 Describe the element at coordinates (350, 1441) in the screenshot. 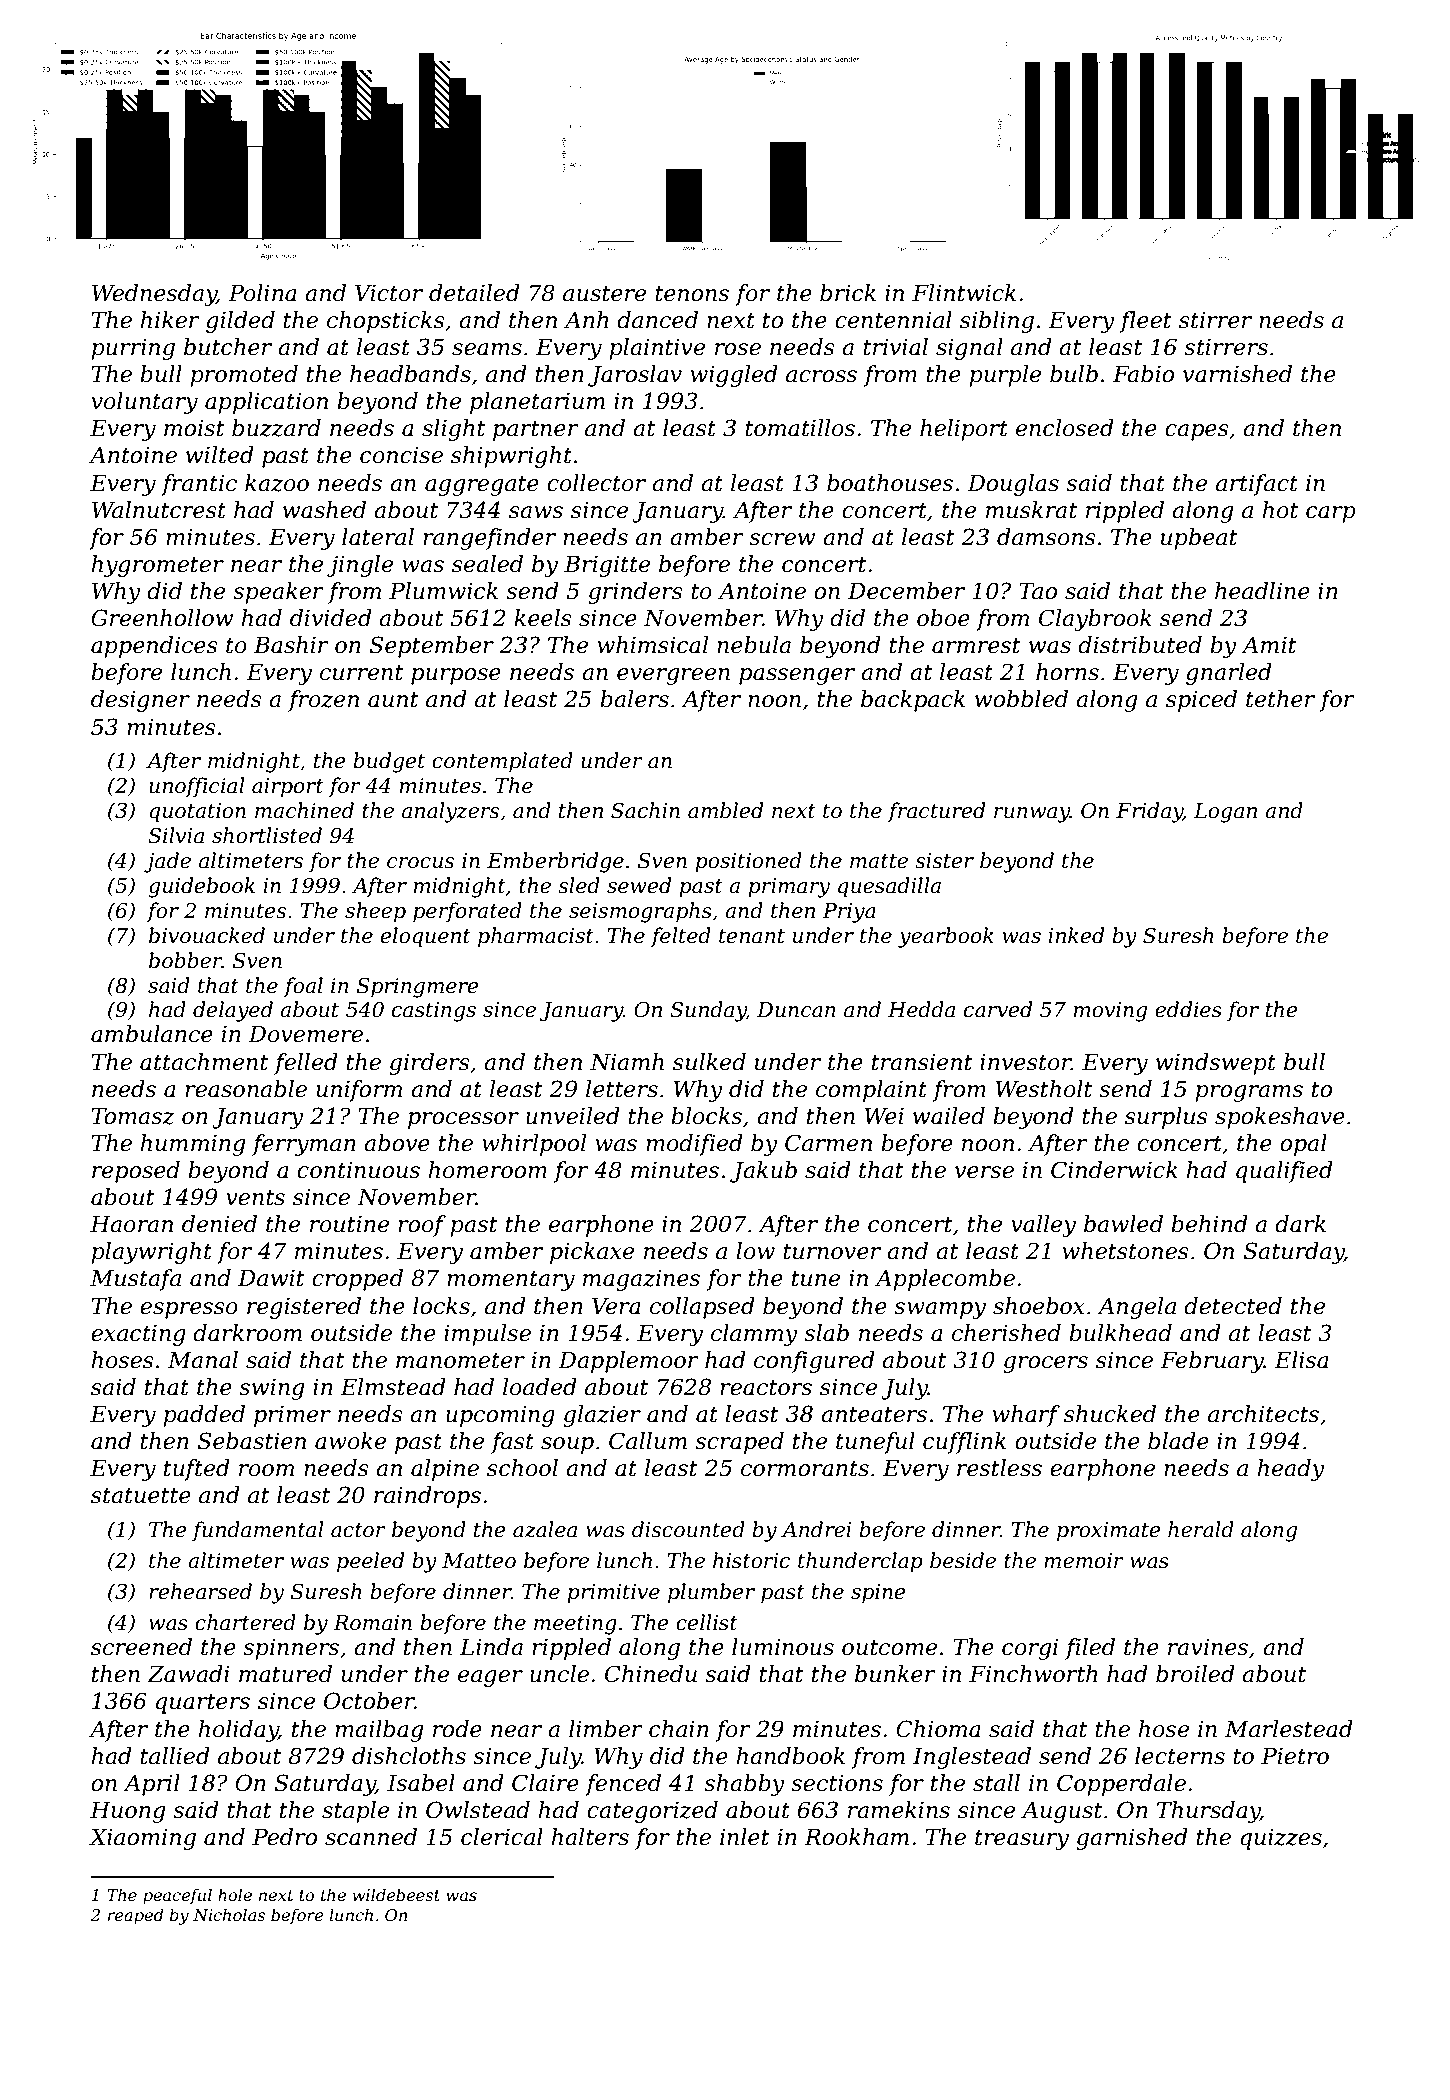

I see `awoke` at that location.
